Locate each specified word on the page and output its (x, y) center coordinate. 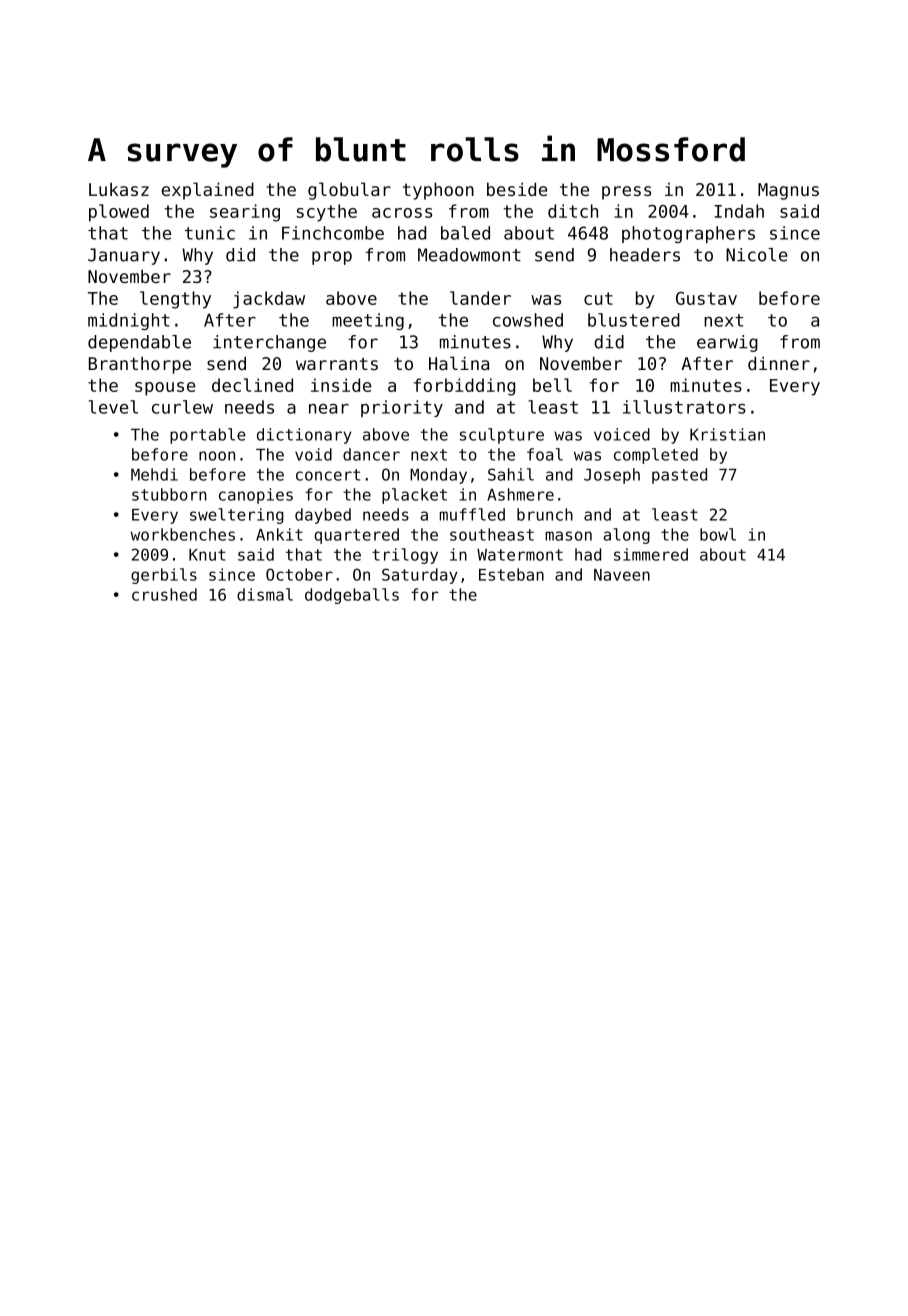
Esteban (511, 574)
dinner (779, 363)
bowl (718, 534)
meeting (368, 321)
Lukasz (119, 189)
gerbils (164, 576)
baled (465, 233)
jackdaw (269, 300)
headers (645, 255)
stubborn (169, 494)
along (627, 536)
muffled (472, 514)
